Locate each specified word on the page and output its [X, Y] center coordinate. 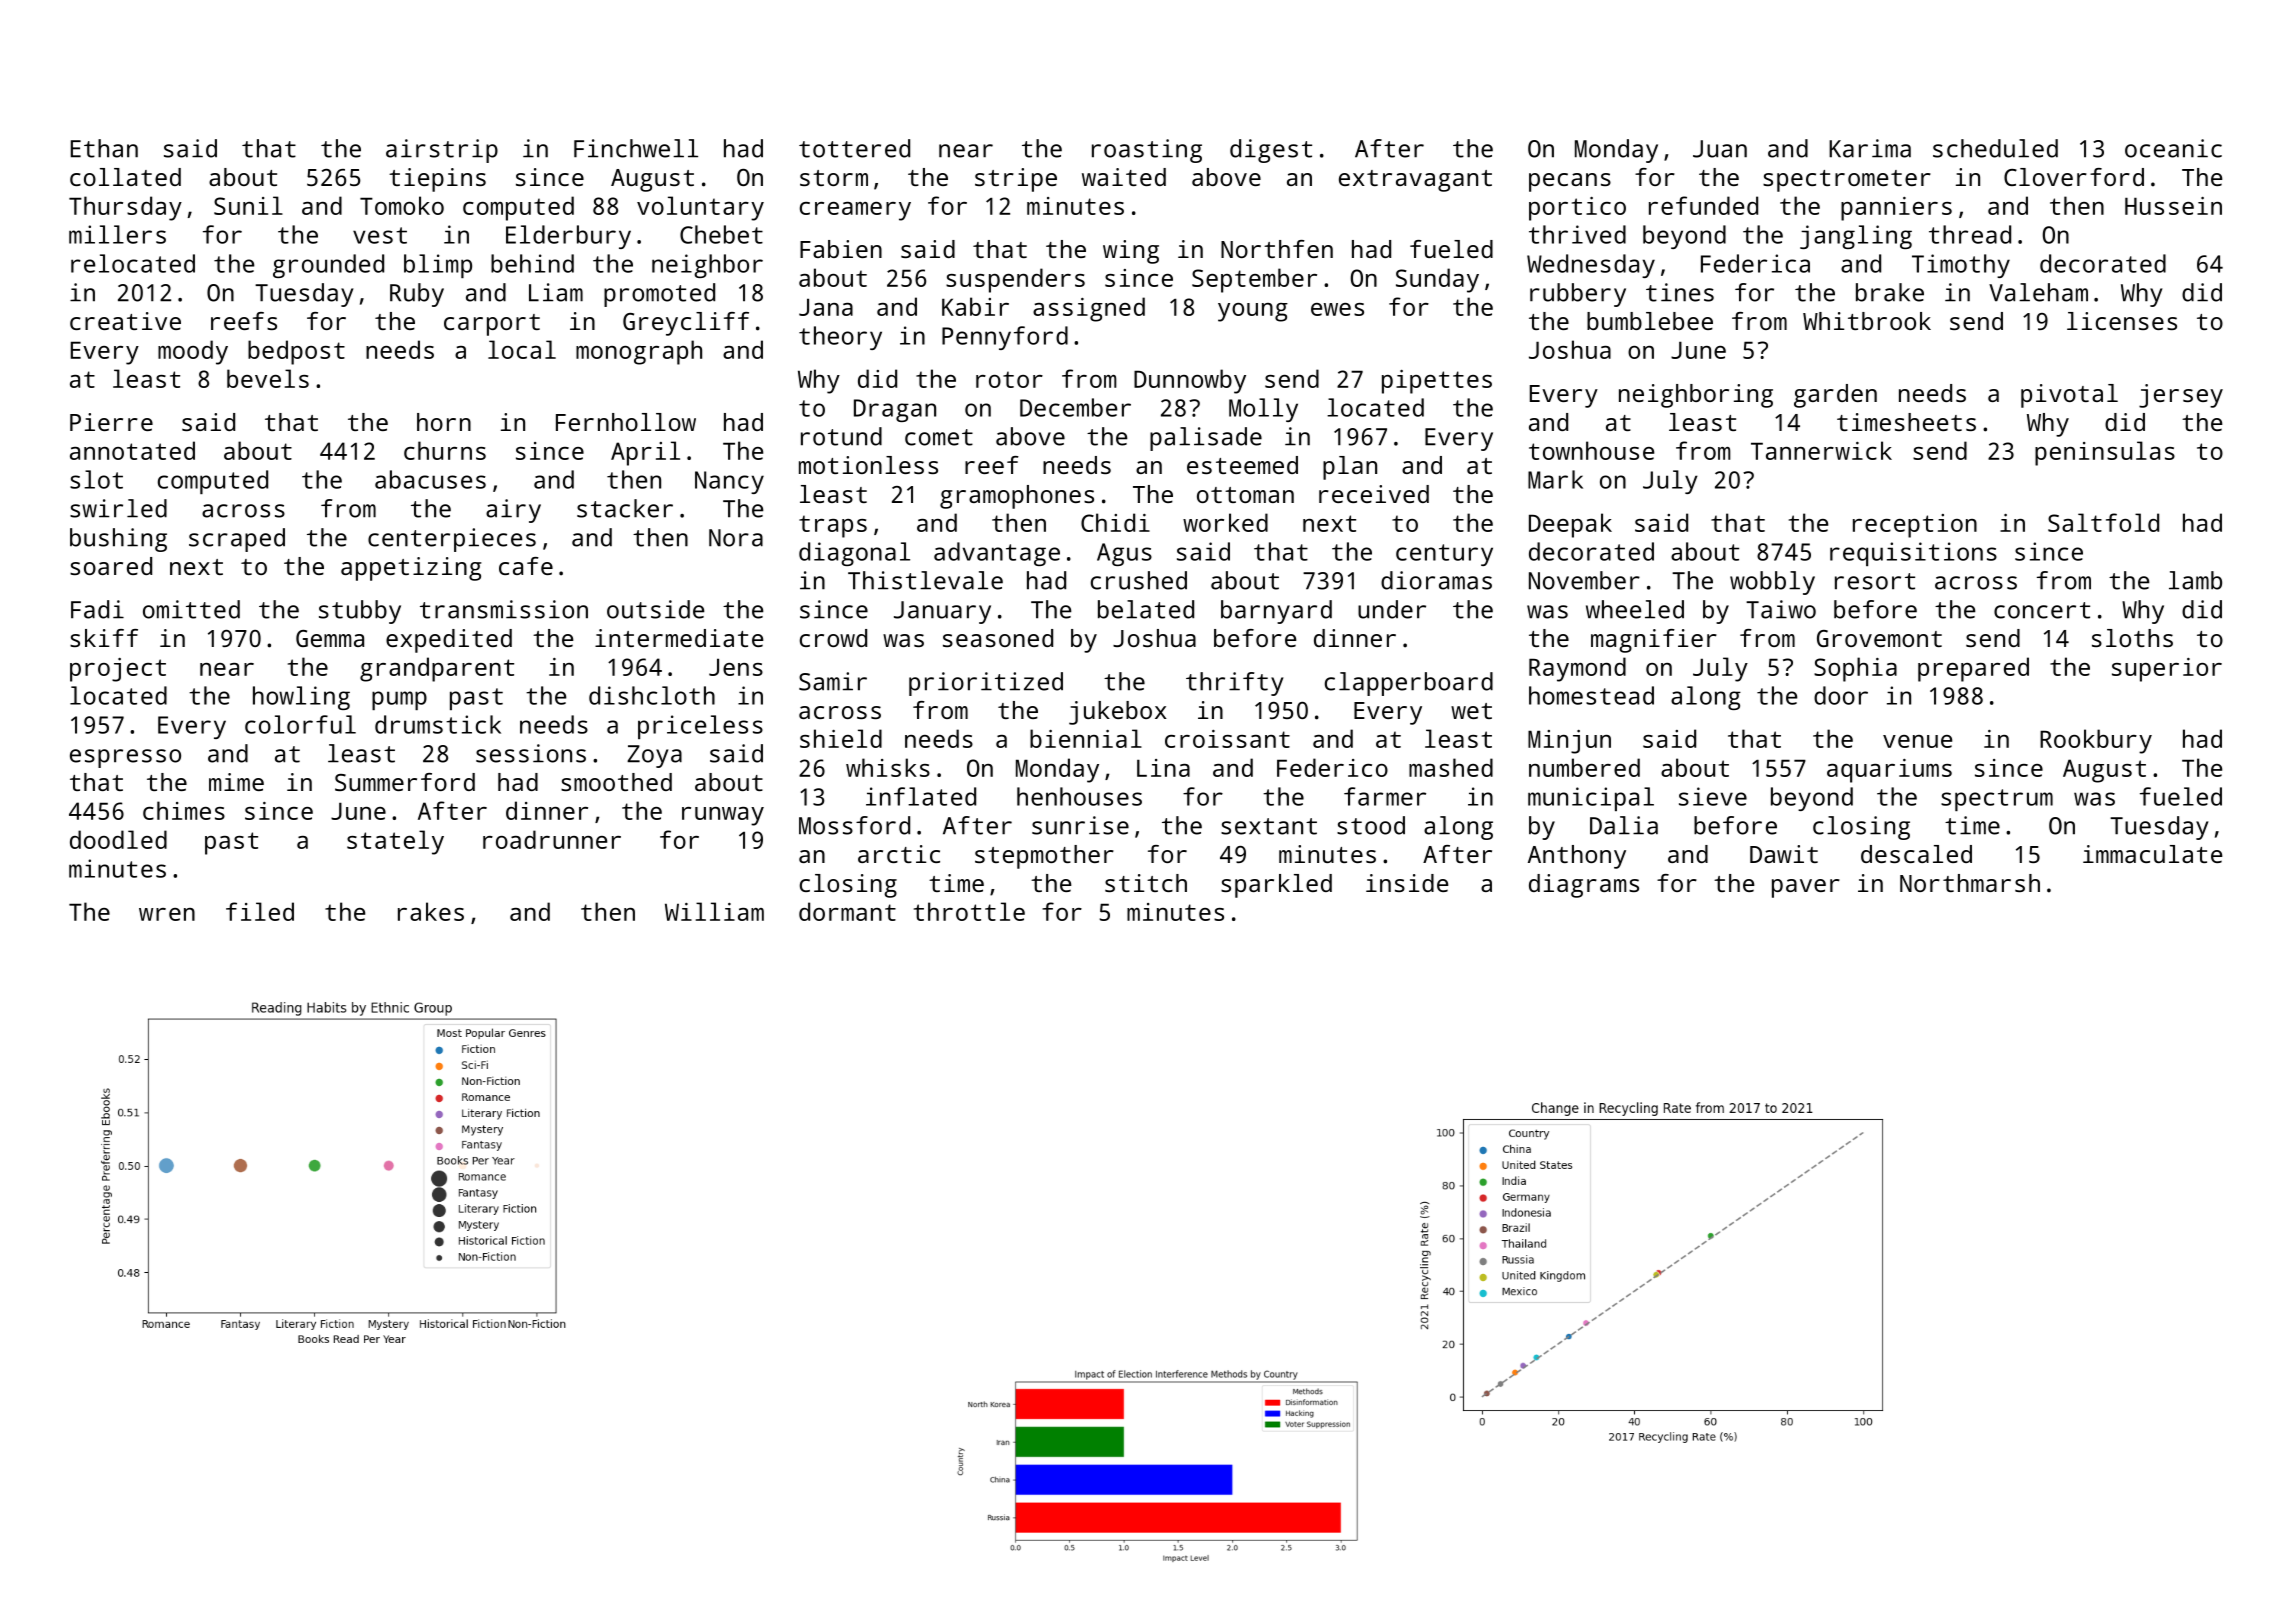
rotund [841, 436]
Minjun [1569, 742]
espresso [125, 758]
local [522, 349]
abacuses [430, 479]
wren [167, 914]
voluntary [700, 208]
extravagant [1415, 181]
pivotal [2069, 396]
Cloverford [2074, 177]
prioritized [986, 684]
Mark [1555, 479]
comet [939, 437]
